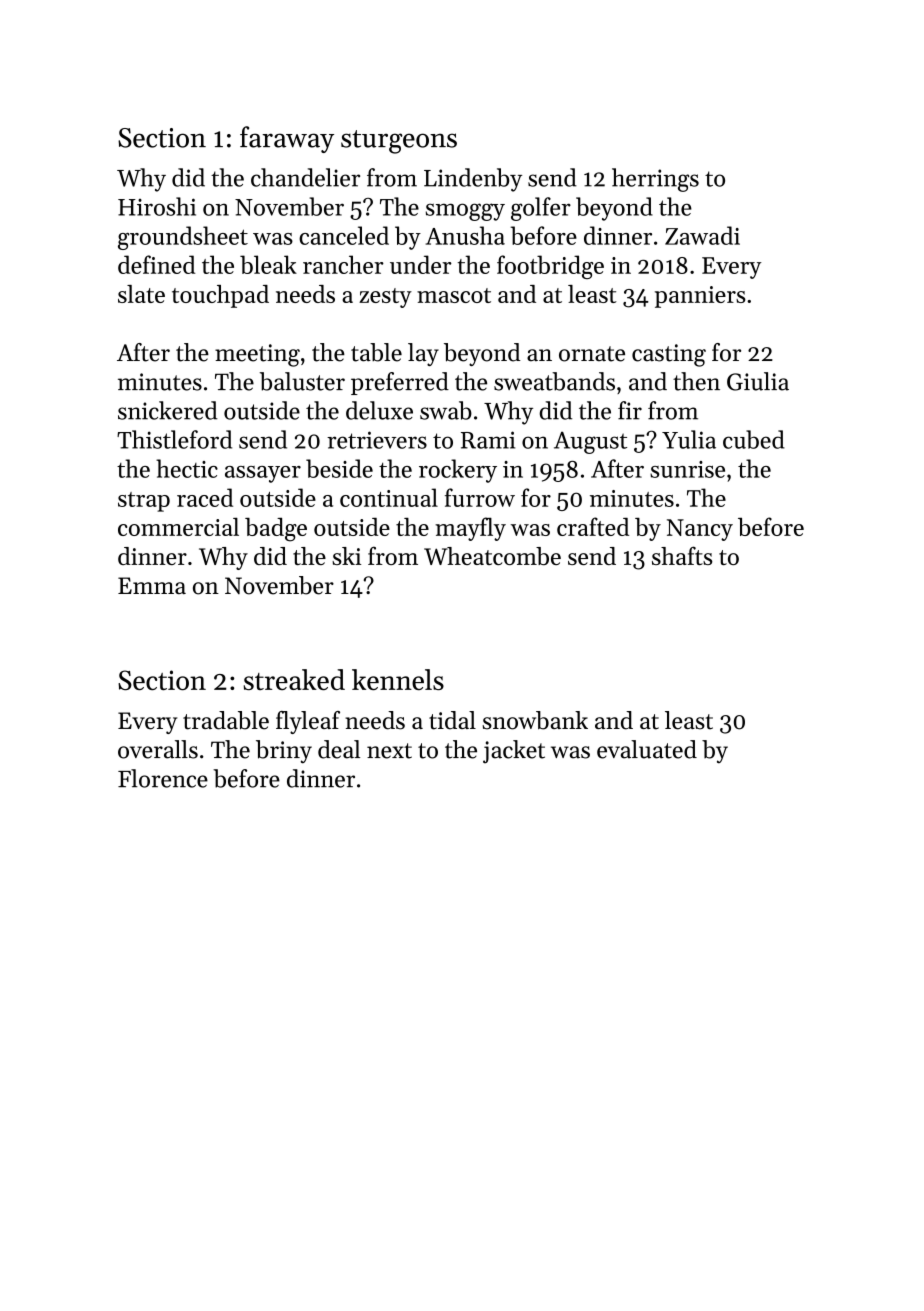  I want to click on swab, so click(446, 410).
